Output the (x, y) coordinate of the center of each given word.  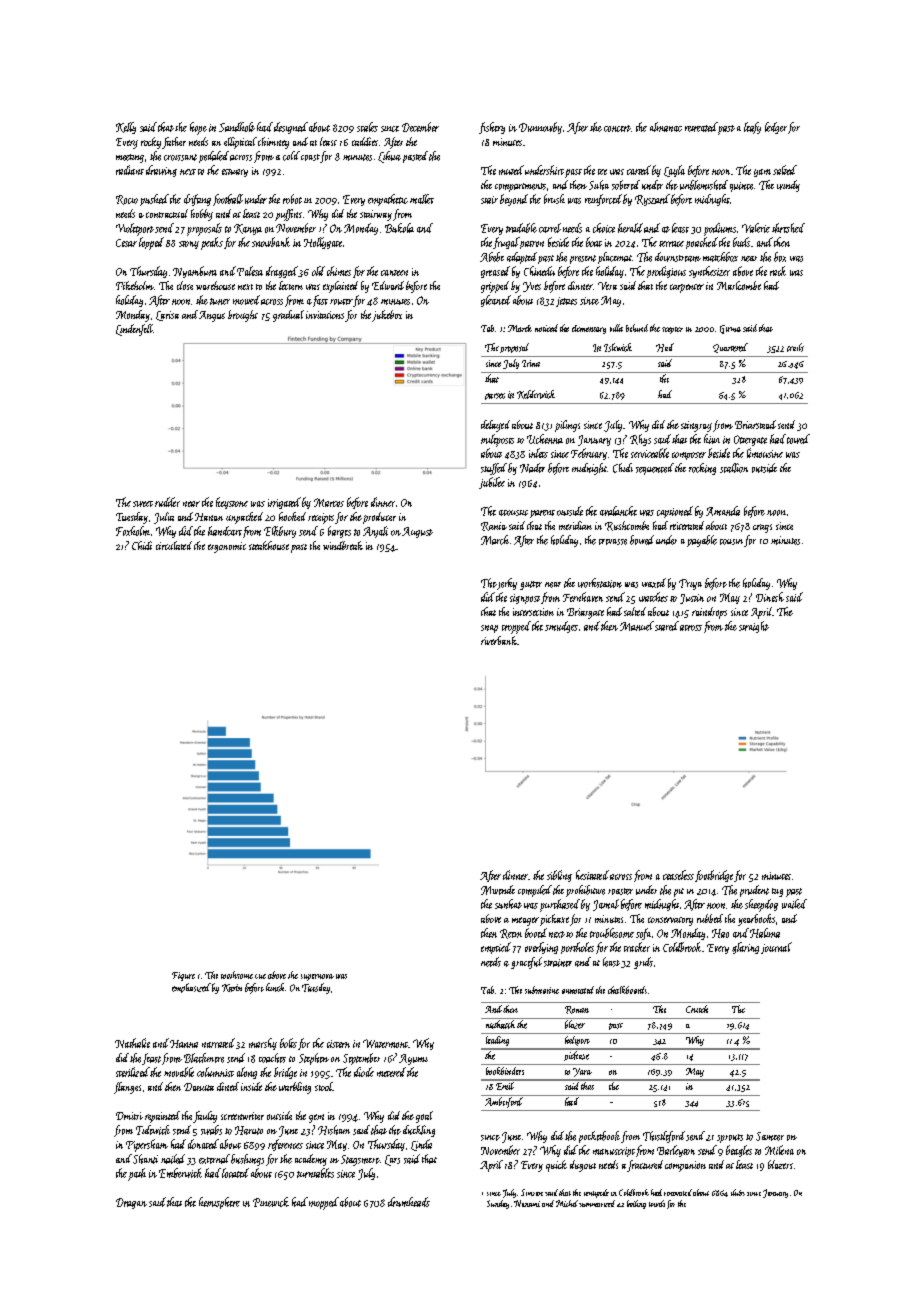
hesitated (592, 875)
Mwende (498, 890)
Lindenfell (134, 330)
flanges (127, 1088)
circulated (174, 545)
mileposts (497, 440)
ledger (776, 128)
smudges (561, 627)
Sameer (770, 1136)
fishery (492, 128)
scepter (672, 330)
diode (364, 1072)
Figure (183, 976)
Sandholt (237, 127)
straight (754, 627)
